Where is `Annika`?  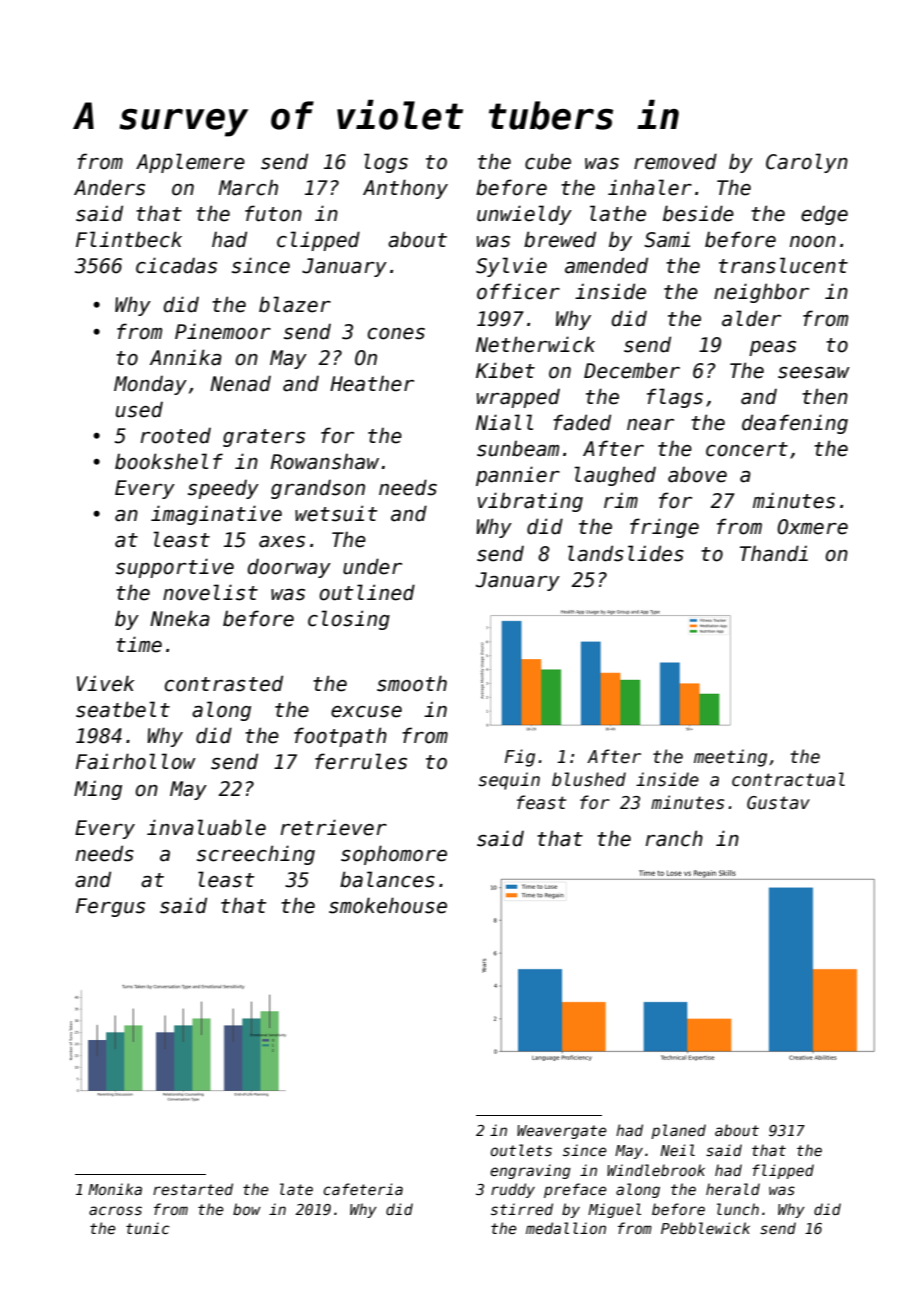 Annika is located at coordinates (186, 357).
